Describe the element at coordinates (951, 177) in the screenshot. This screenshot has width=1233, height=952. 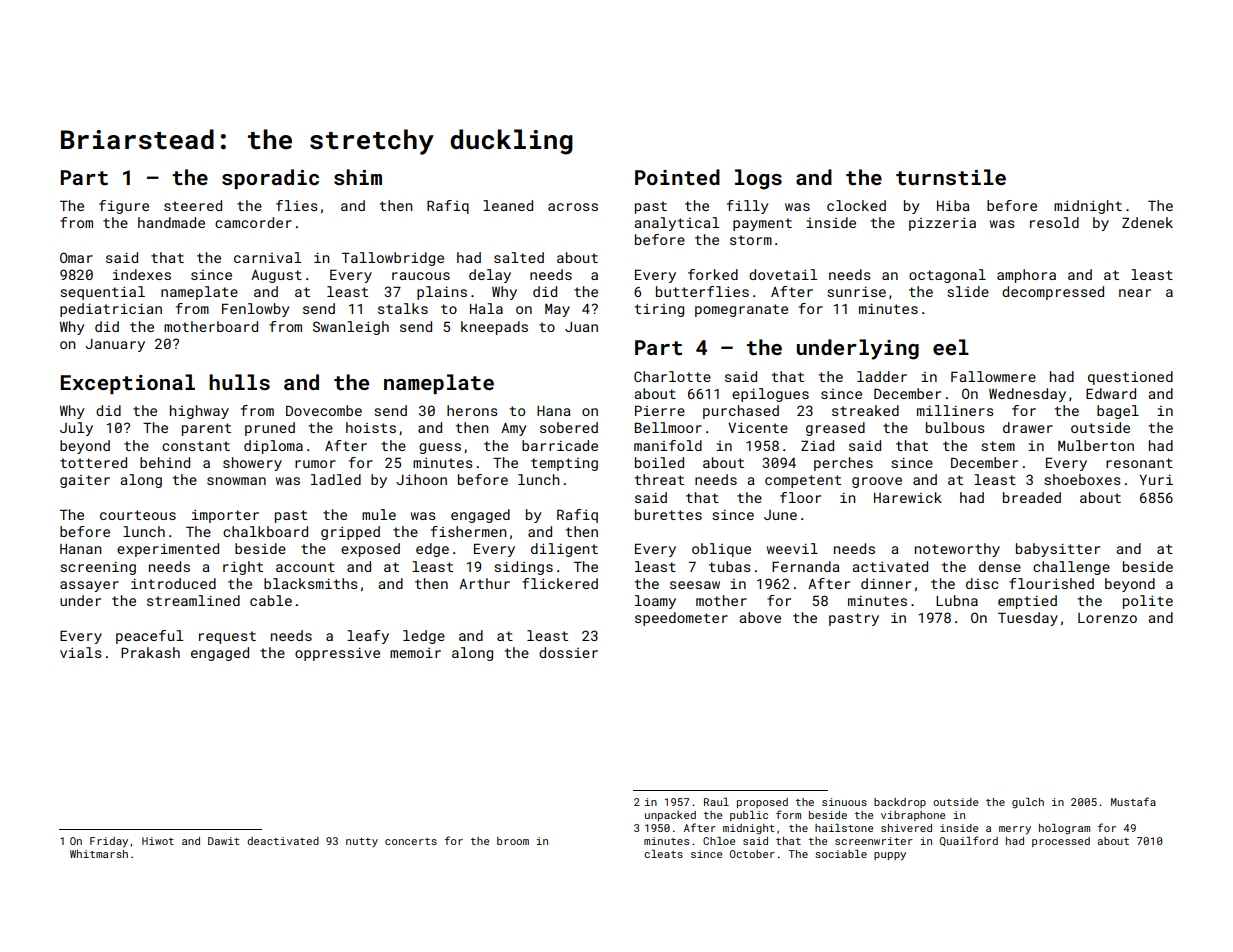
I see `turnstile` at that location.
